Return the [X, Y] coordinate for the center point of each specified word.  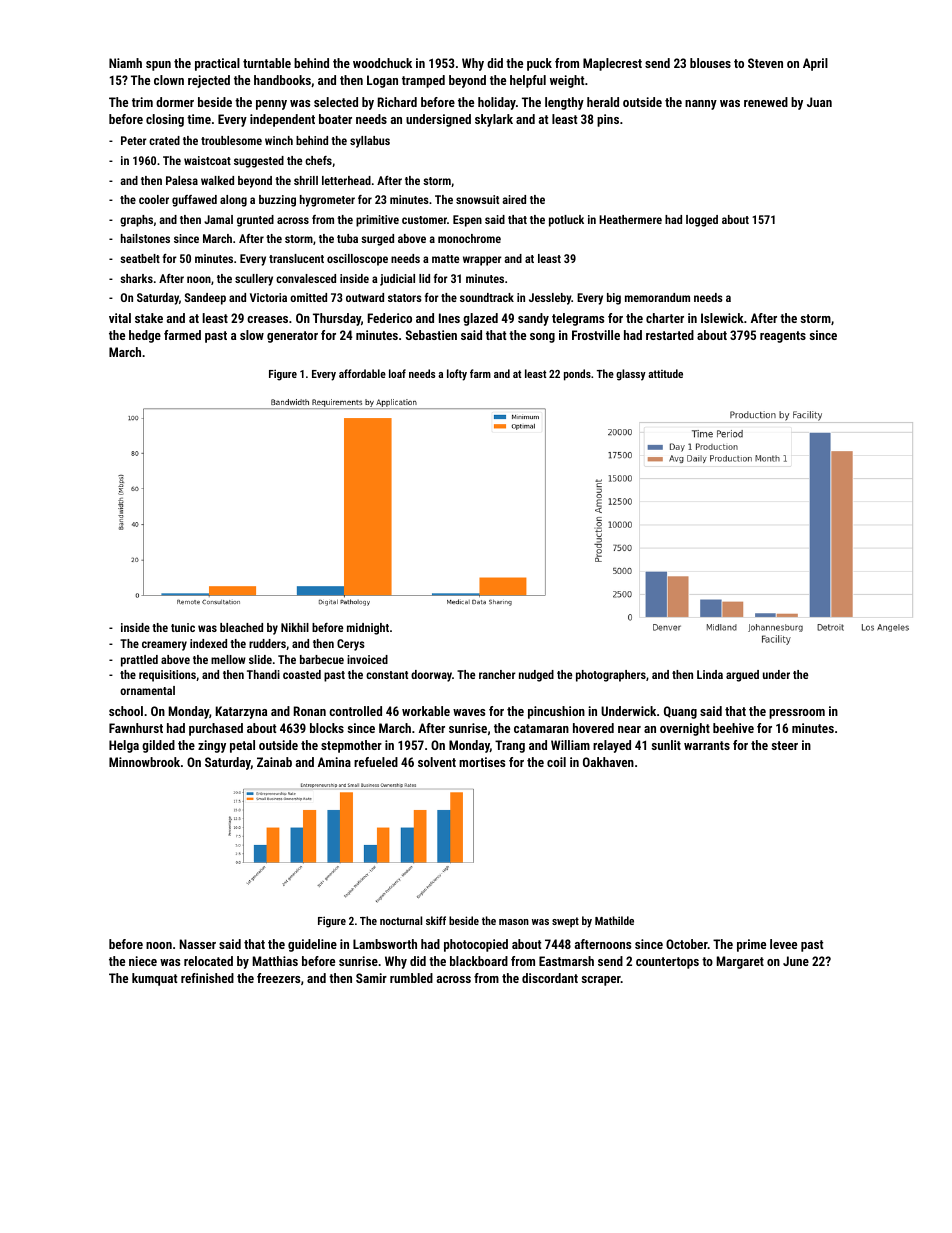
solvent [437, 762]
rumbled [411, 978]
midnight [368, 629]
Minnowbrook [144, 762]
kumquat [154, 979]
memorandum [657, 297]
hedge [145, 336]
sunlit [666, 745]
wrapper [482, 261]
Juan [819, 102]
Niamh [125, 63]
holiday [497, 103]
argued [742, 676]
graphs [136, 221]
